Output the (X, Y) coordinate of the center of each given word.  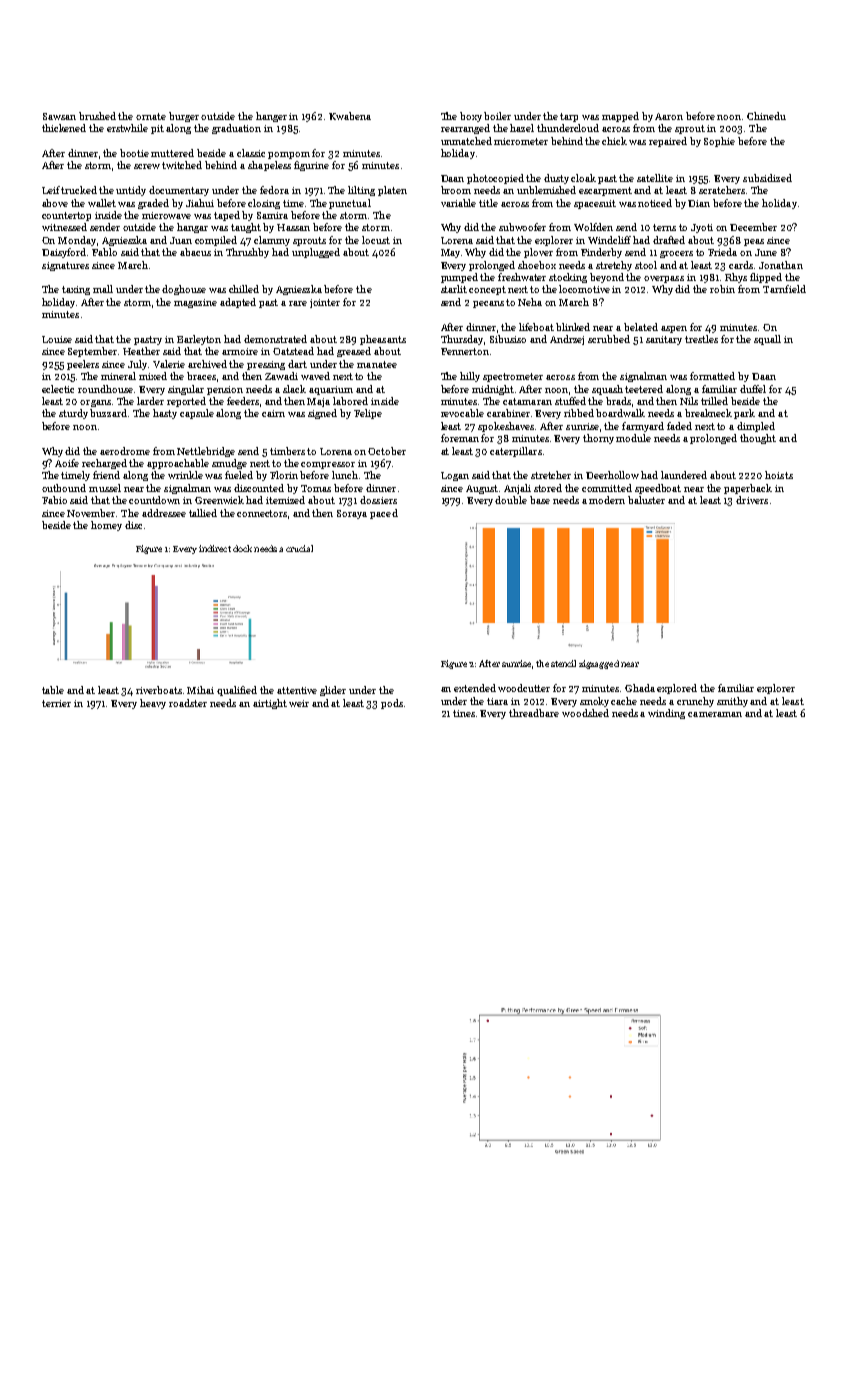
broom (456, 190)
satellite (655, 178)
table (53, 690)
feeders (243, 401)
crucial (299, 548)
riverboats (159, 690)
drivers (752, 500)
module (633, 438)
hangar (192, 228)
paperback (748, 489)
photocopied (495, 179)
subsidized (767, 178)
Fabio (54, 500)
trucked (79, 190)
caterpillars (516, 452)
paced (384, 514)
